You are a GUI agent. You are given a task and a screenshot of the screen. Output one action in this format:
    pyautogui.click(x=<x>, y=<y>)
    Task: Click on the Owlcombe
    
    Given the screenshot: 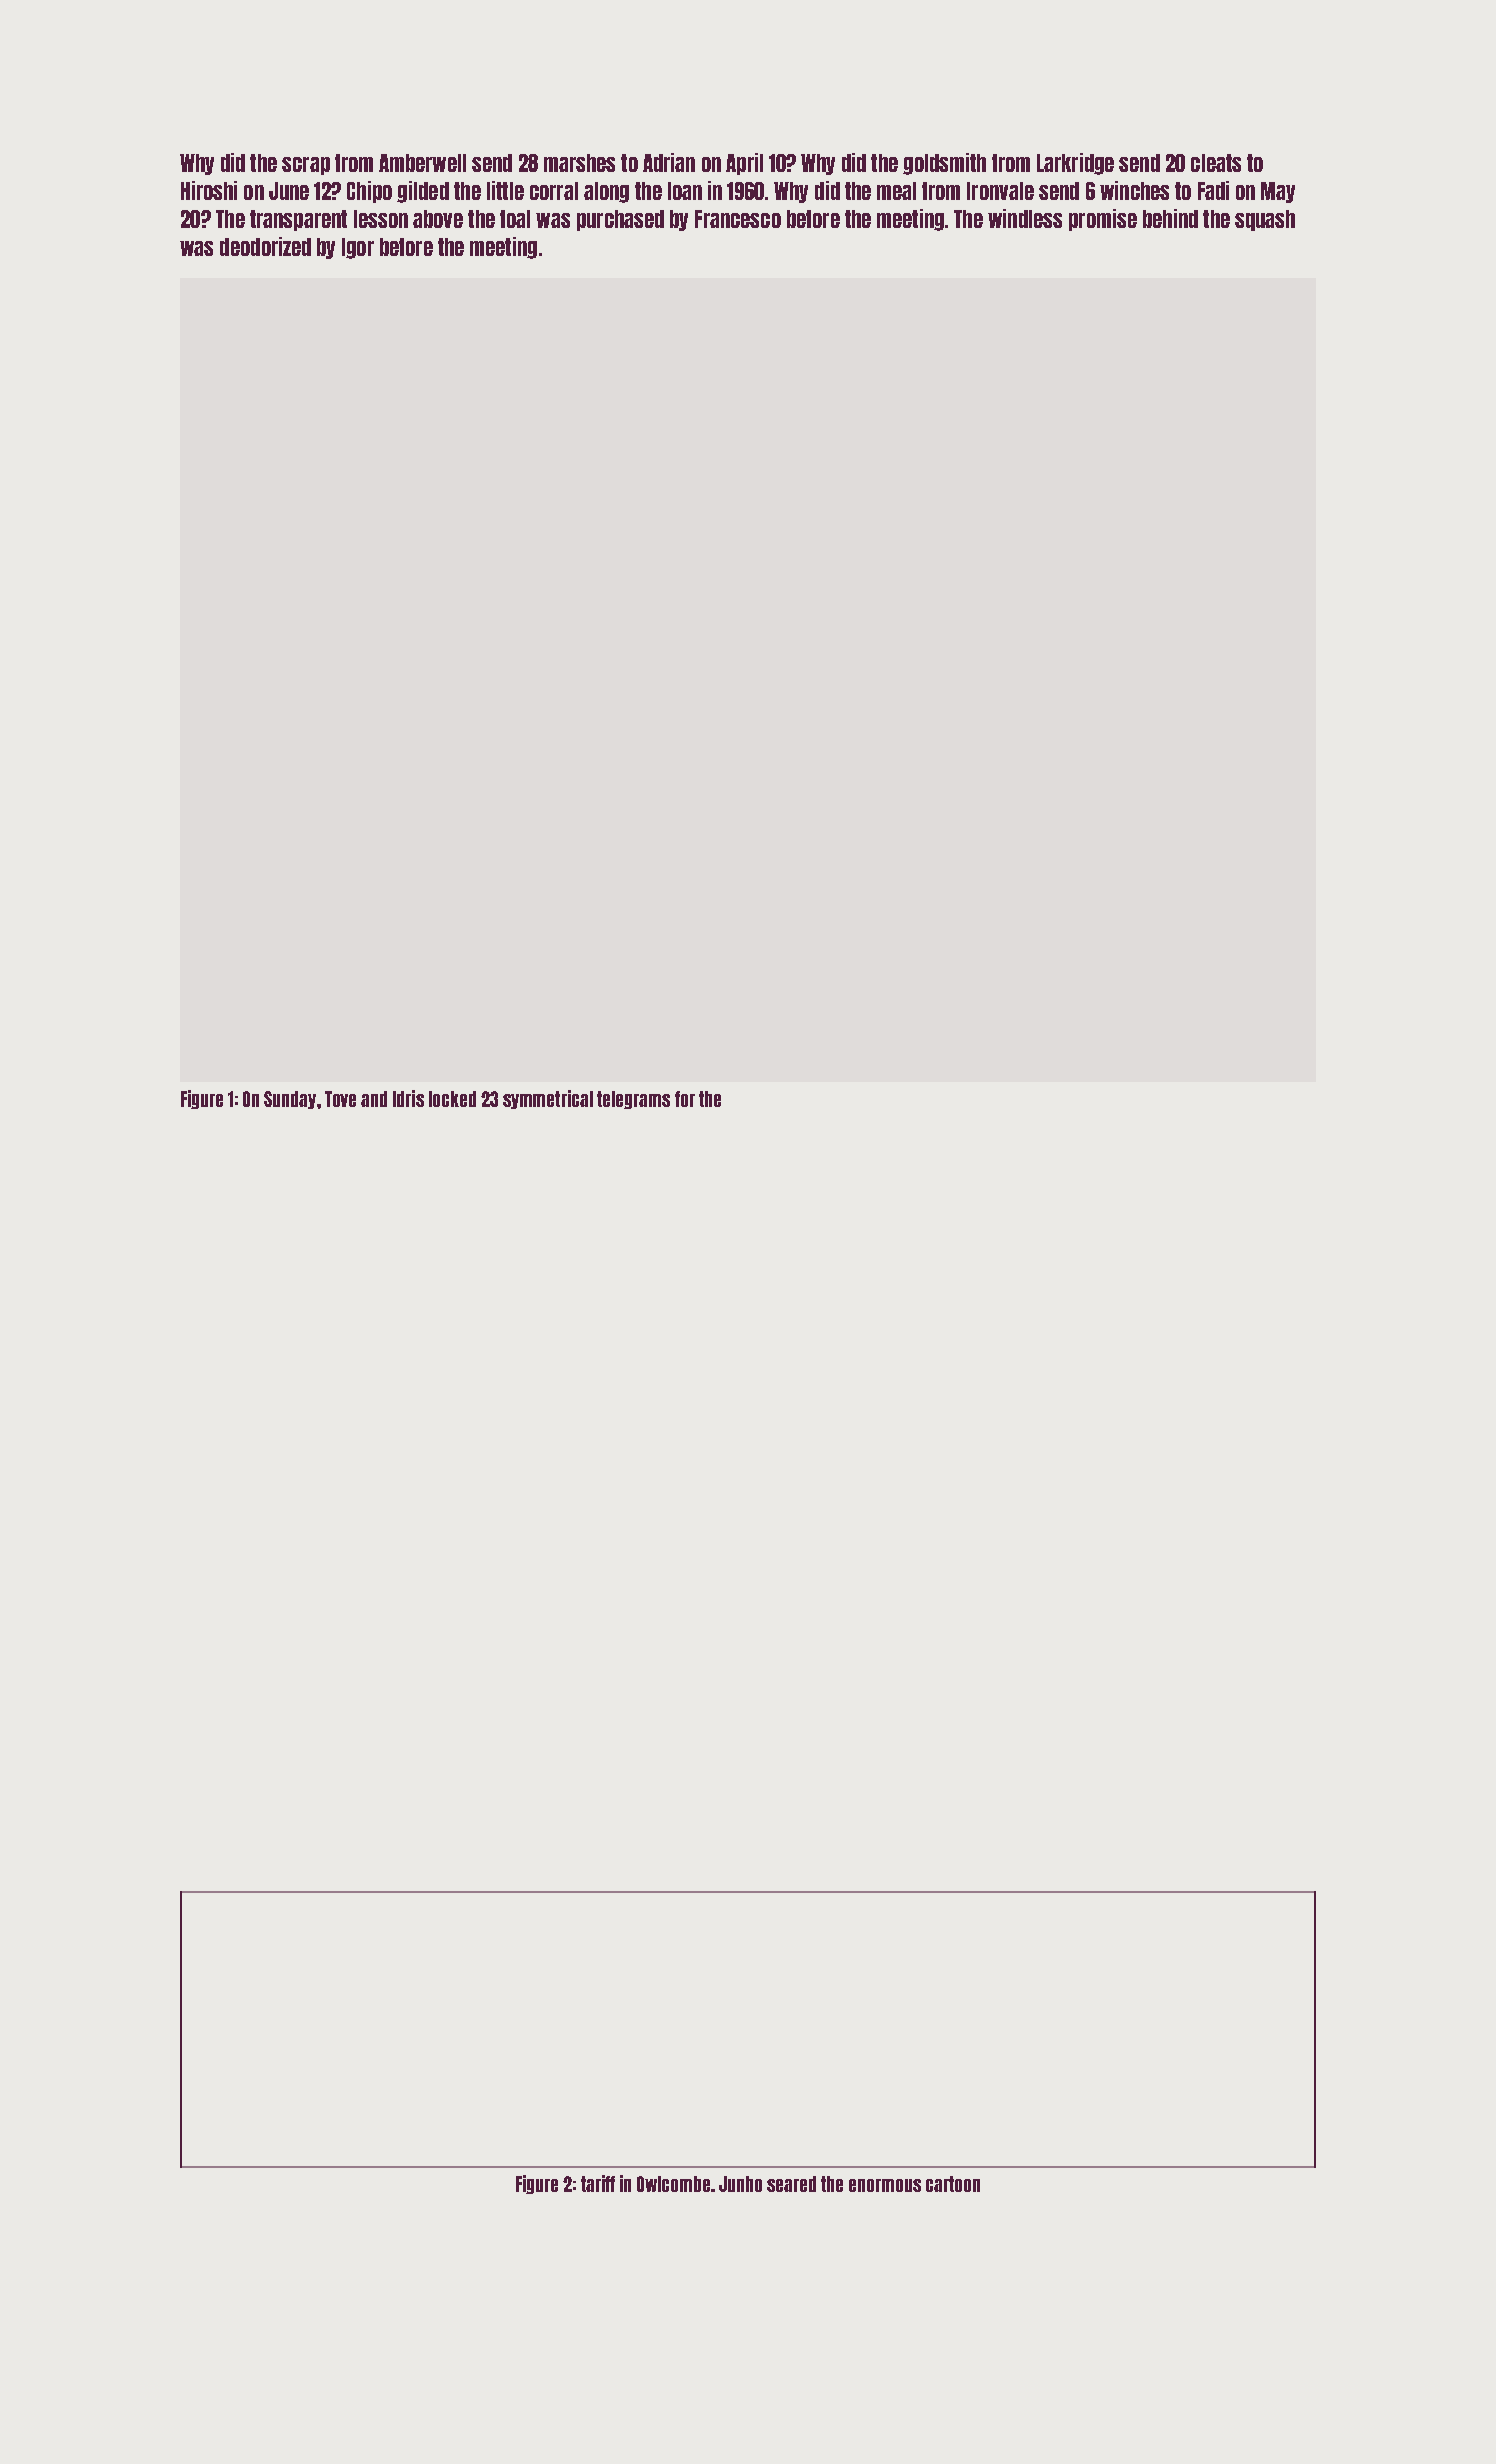 What is the action you would take?
    pyautogui.click(x=673, y=2184)
